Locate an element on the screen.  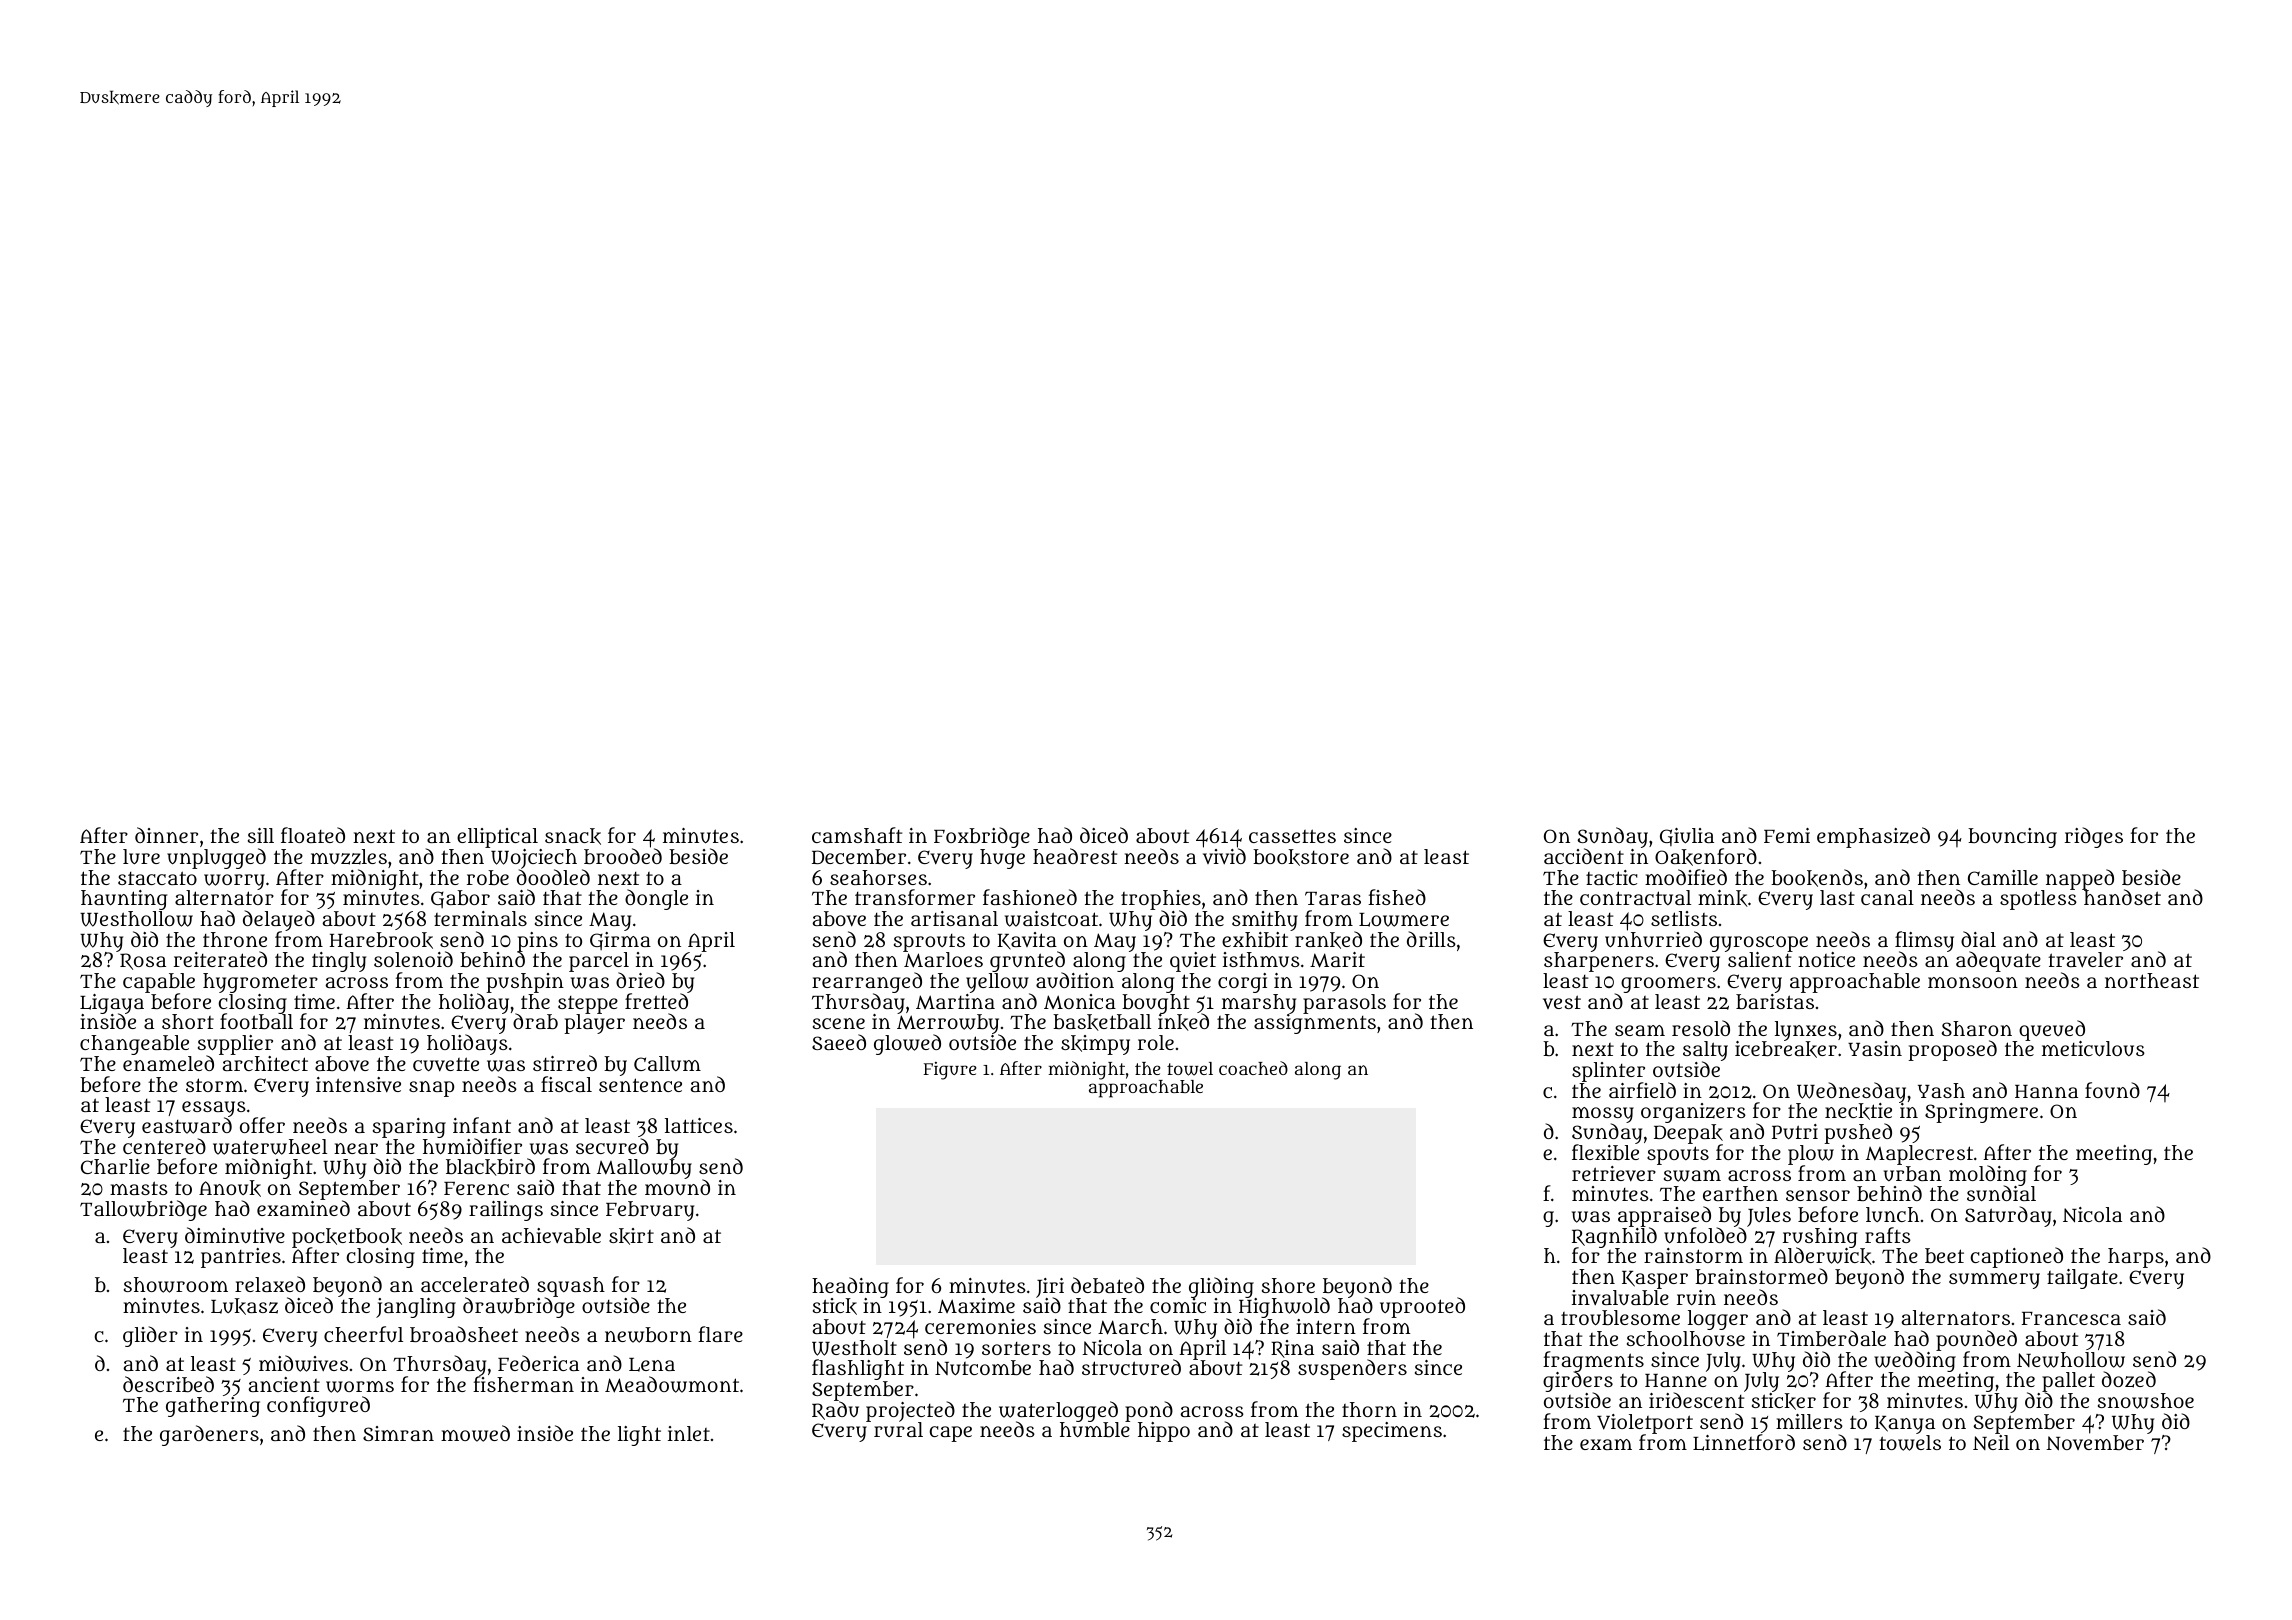
airfield is located at coordinates (1642, 1090).
